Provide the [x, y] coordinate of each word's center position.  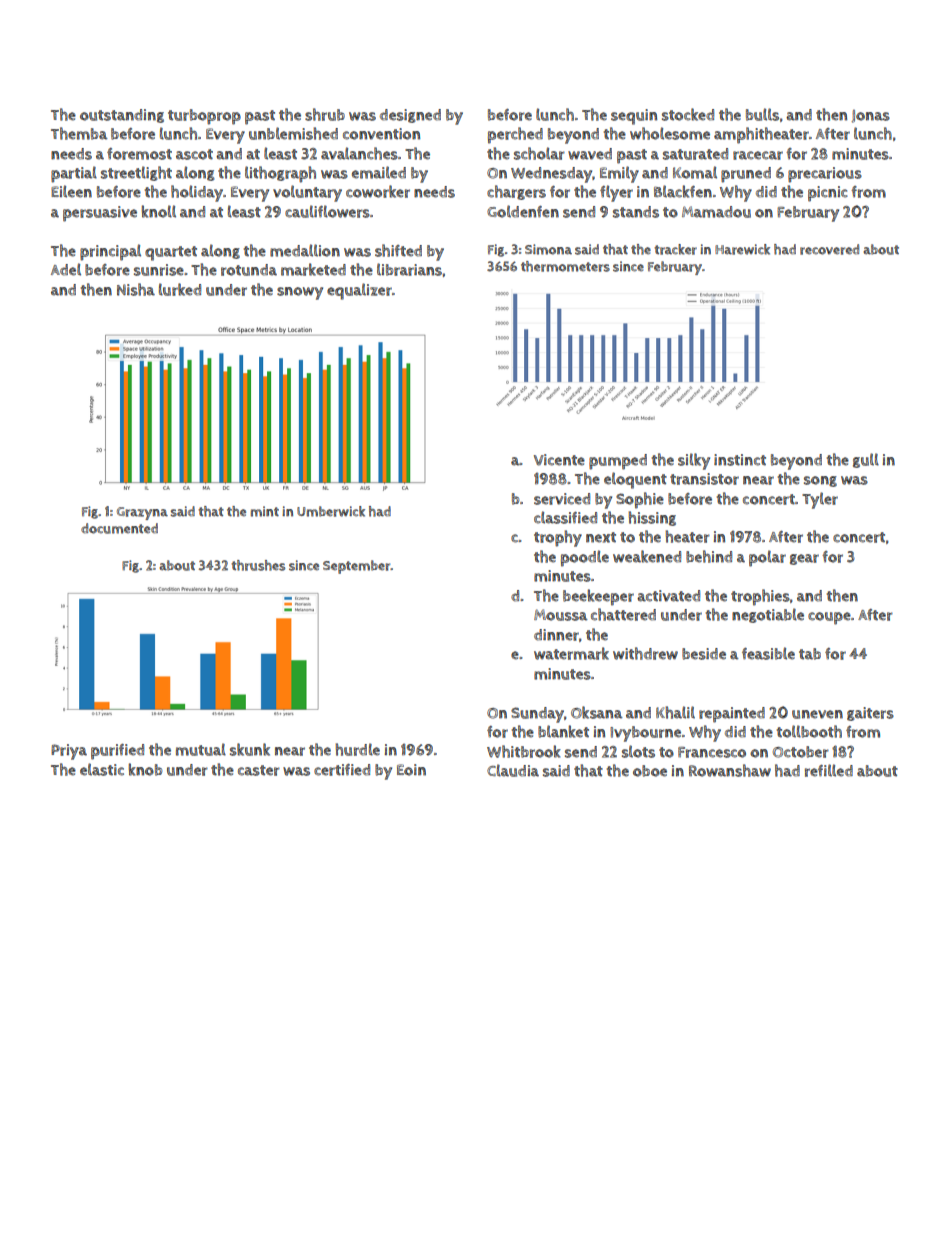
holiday [197, 193]
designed [410, 116]
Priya [69, 752]
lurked [180, 289]
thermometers [565, 266]
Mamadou [716, 212]
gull [866, 460]
